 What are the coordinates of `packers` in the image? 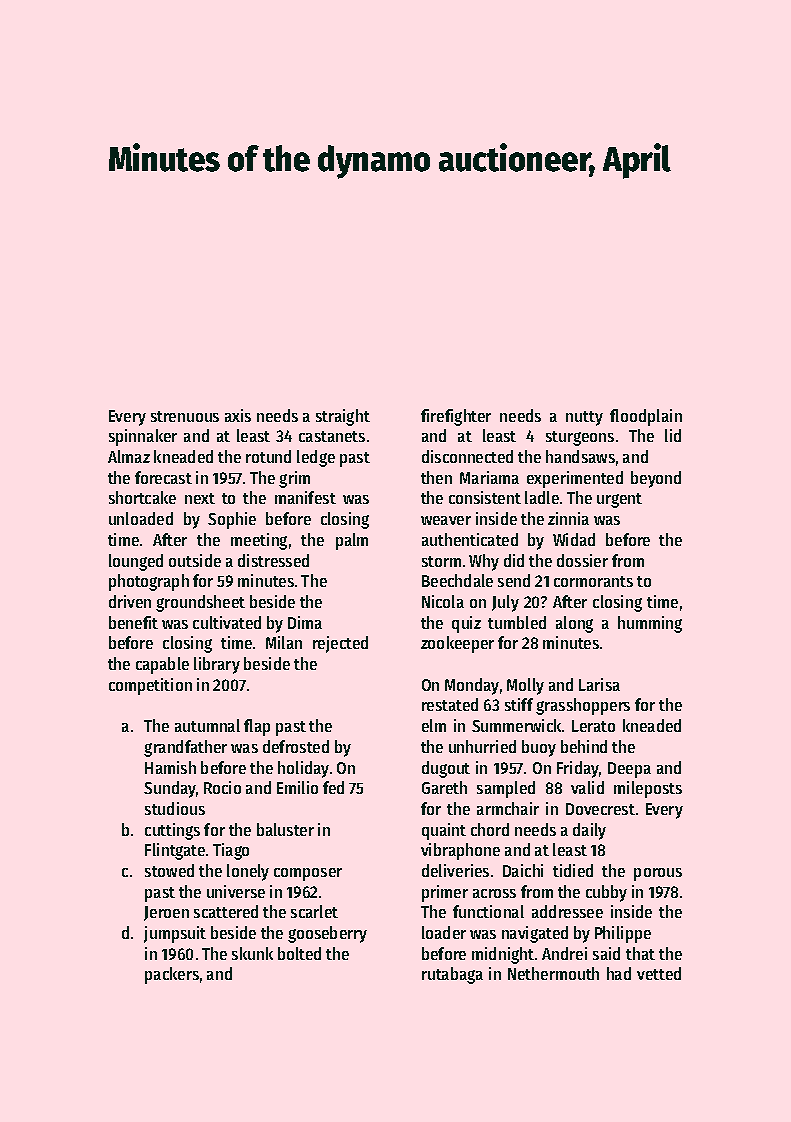 It's located at (172, 975).
